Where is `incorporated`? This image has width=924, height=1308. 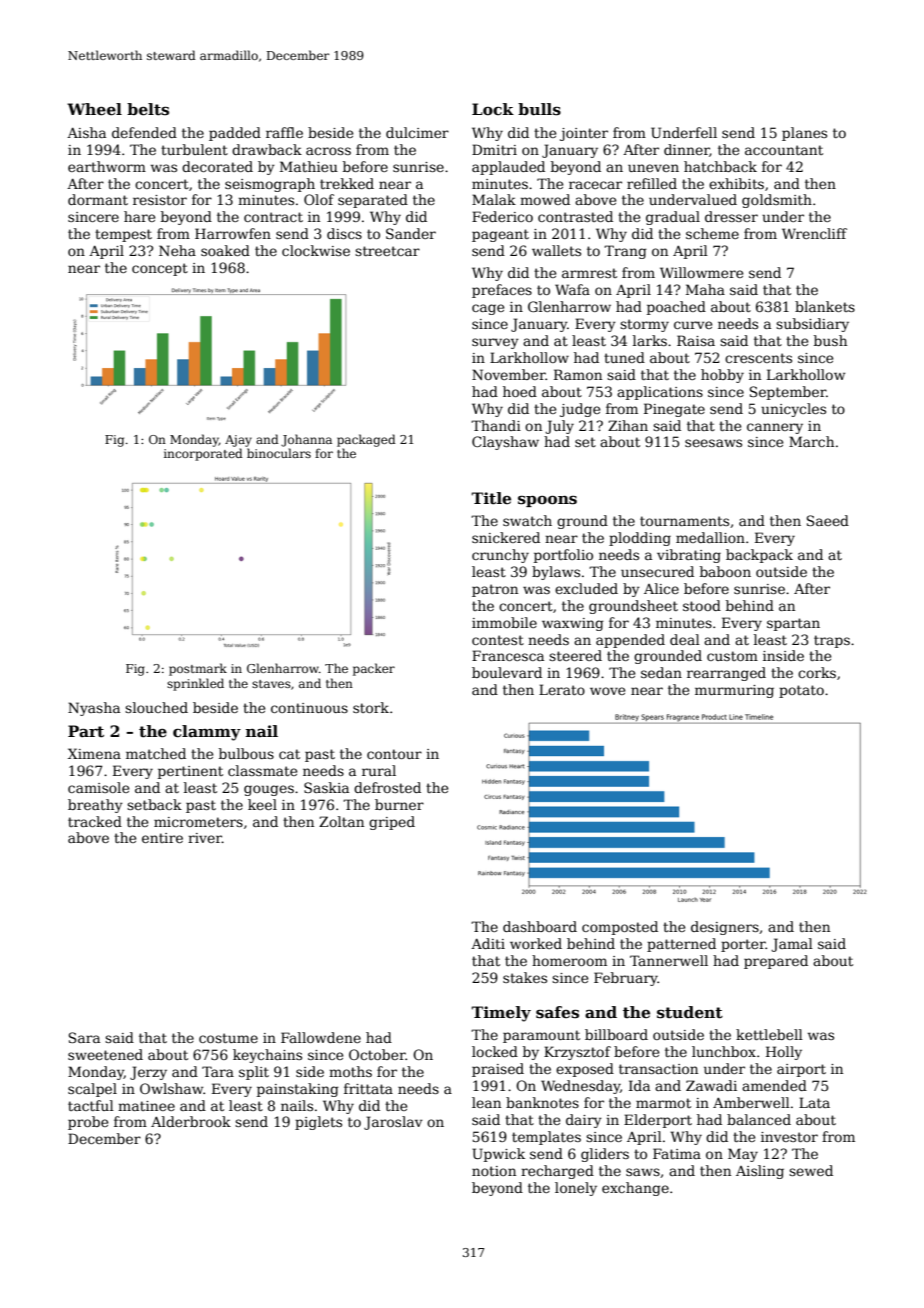
incorporated is located at coordinates (203, 454).
